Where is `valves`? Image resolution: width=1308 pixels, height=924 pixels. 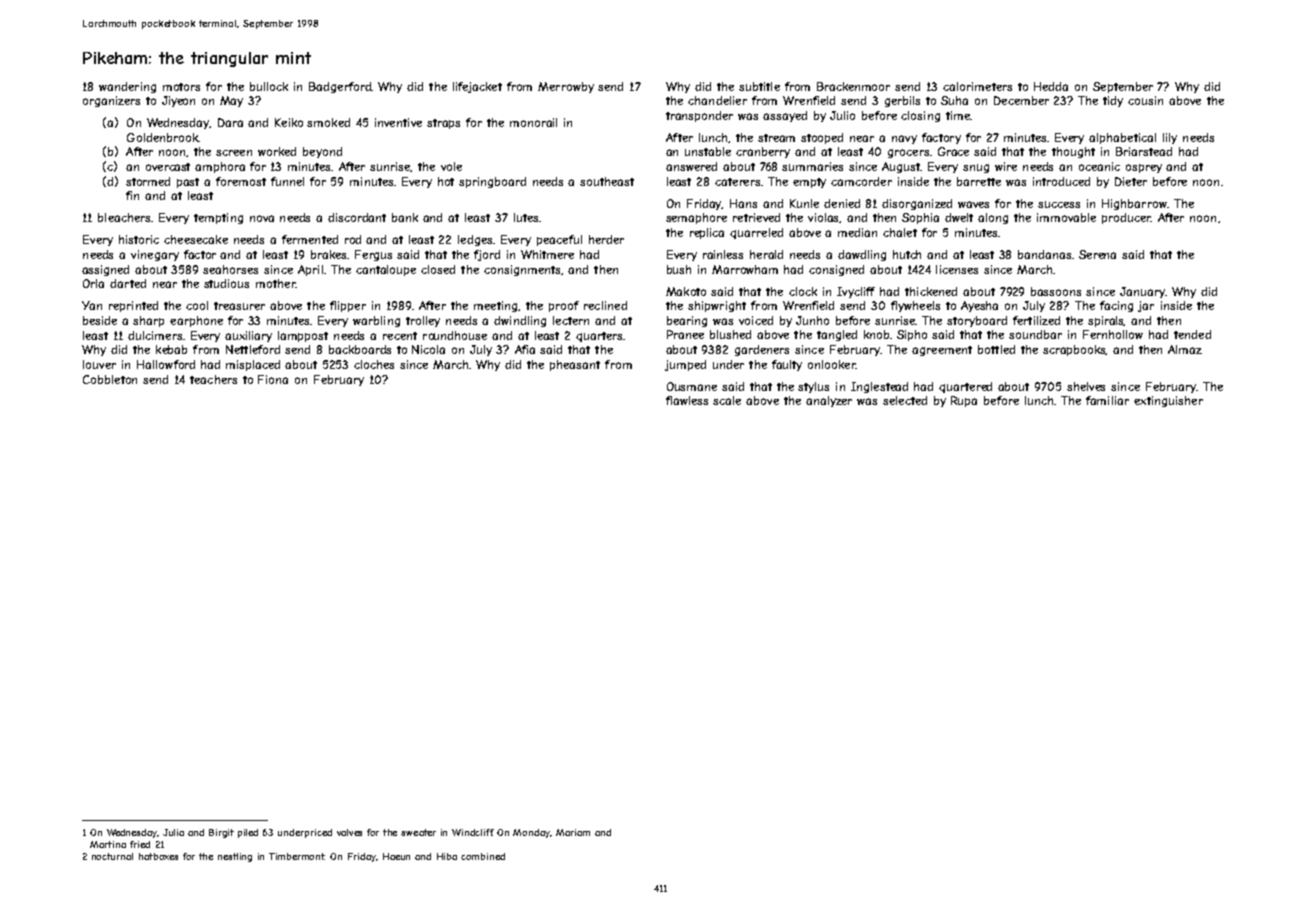 valves is located at coordinates (349, 832).
